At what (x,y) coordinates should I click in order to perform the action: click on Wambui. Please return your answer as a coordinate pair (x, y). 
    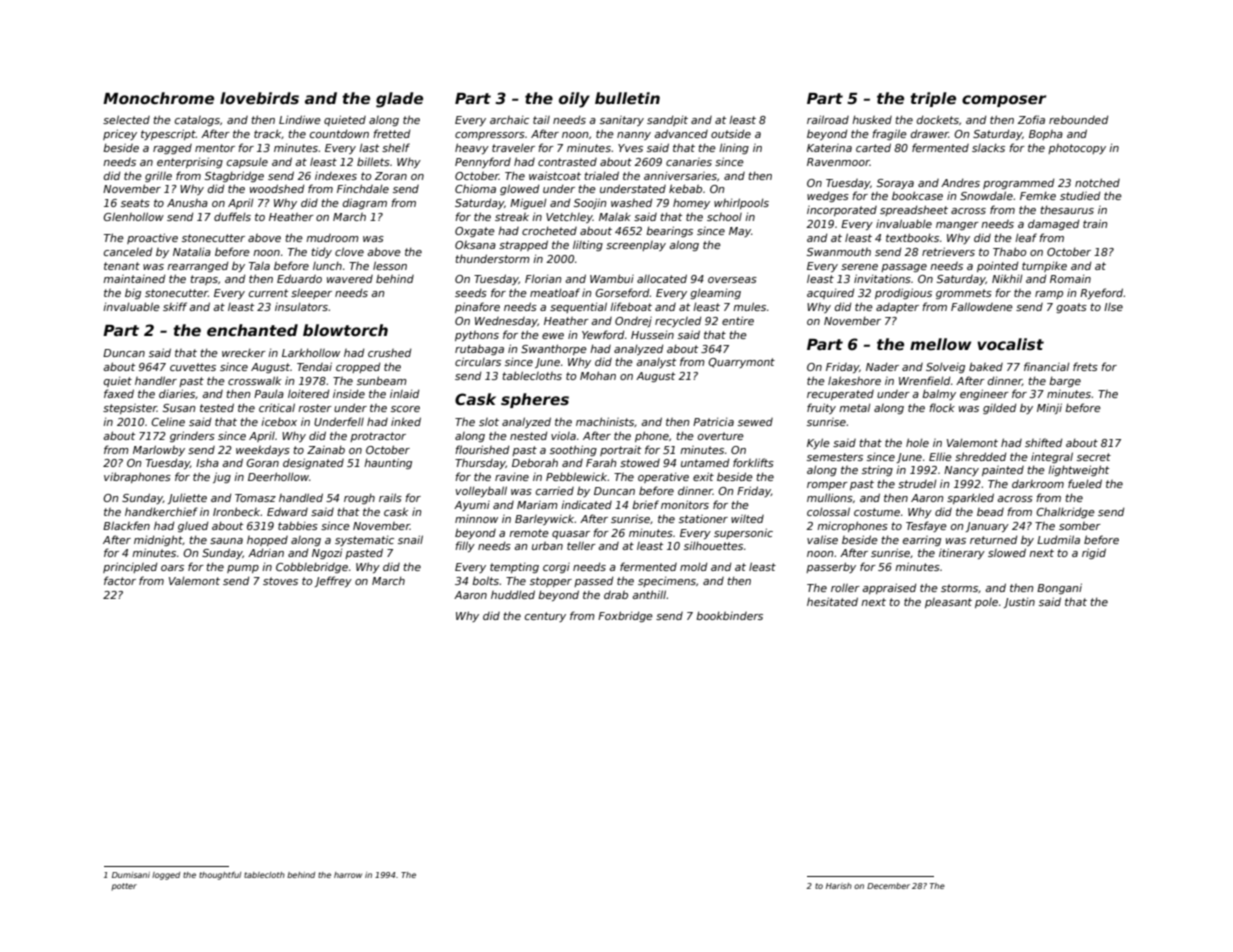
    Looking at the image, I should click on (612, 278).
